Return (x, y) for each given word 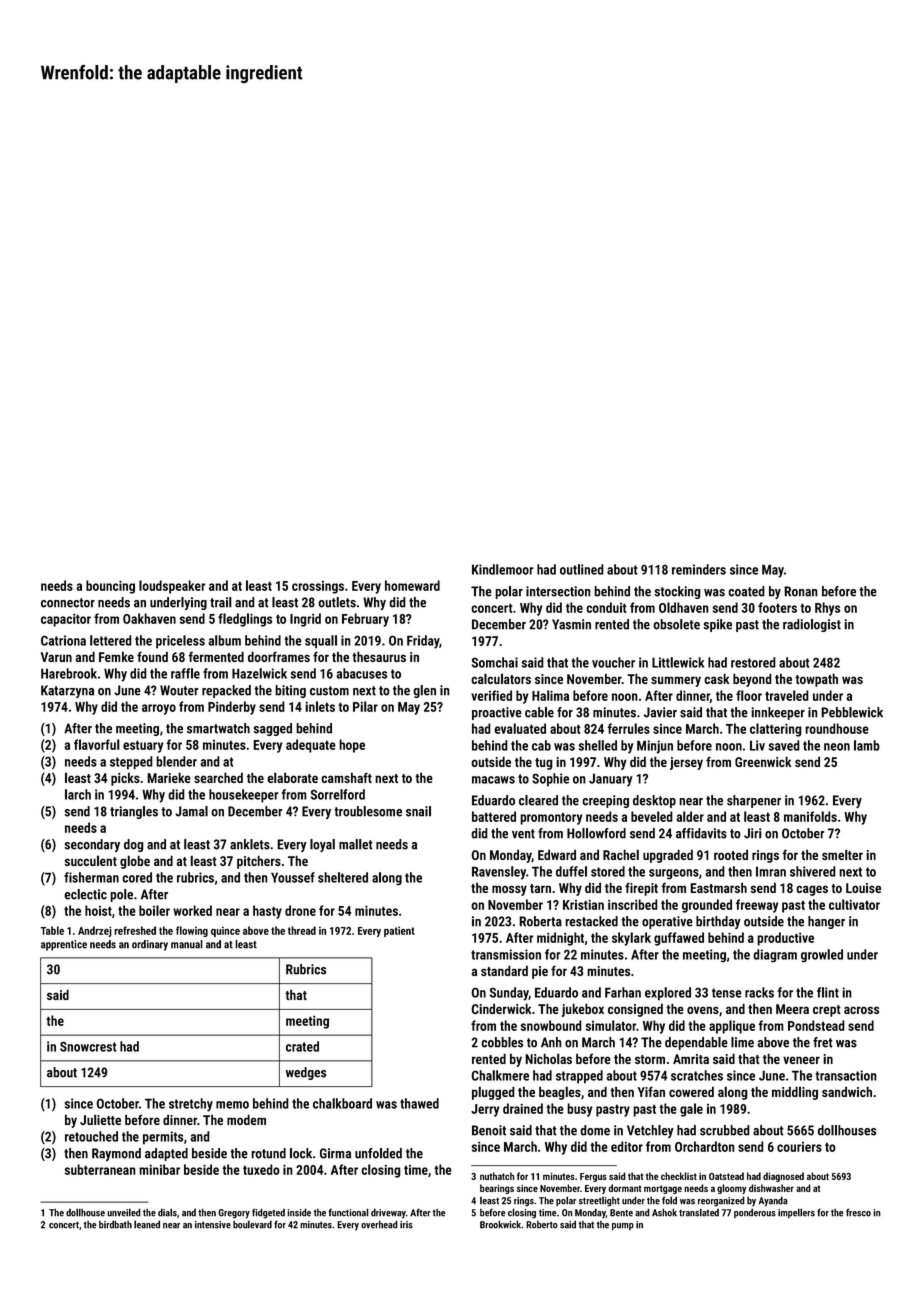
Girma (335, 1153)
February (365, 620)
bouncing (110, 587)
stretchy (191, 1105)
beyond (752, 680)
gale (691, 1110)
